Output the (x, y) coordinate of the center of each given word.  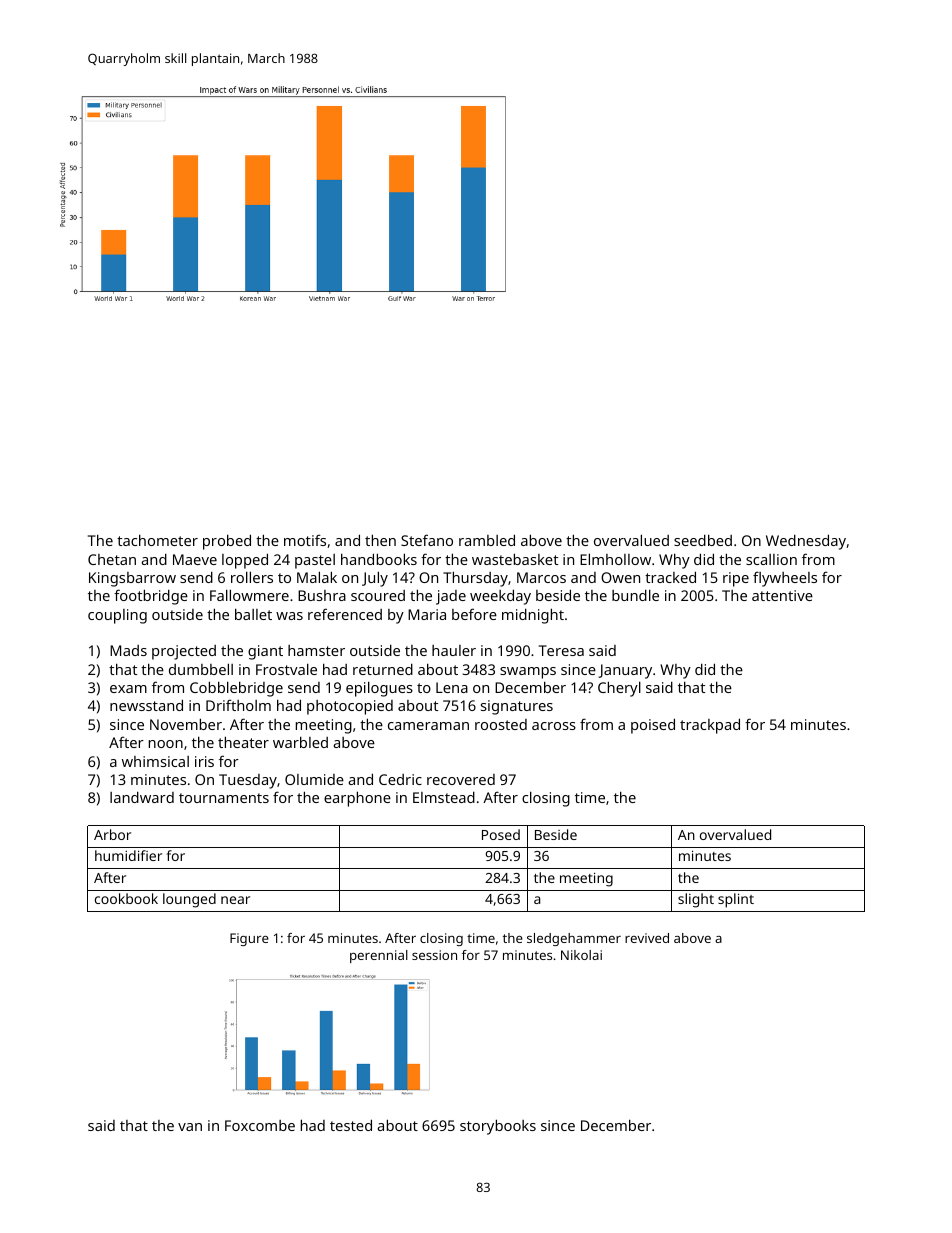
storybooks (498, 1127)
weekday (500, 597)
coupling (117, 616)
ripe (736, 579)
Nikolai (581, 955)
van (190, 1127)
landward (142, 797)
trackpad (710, 726)
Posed (501, 834)
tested (351, 1125)
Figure (249, 939)
